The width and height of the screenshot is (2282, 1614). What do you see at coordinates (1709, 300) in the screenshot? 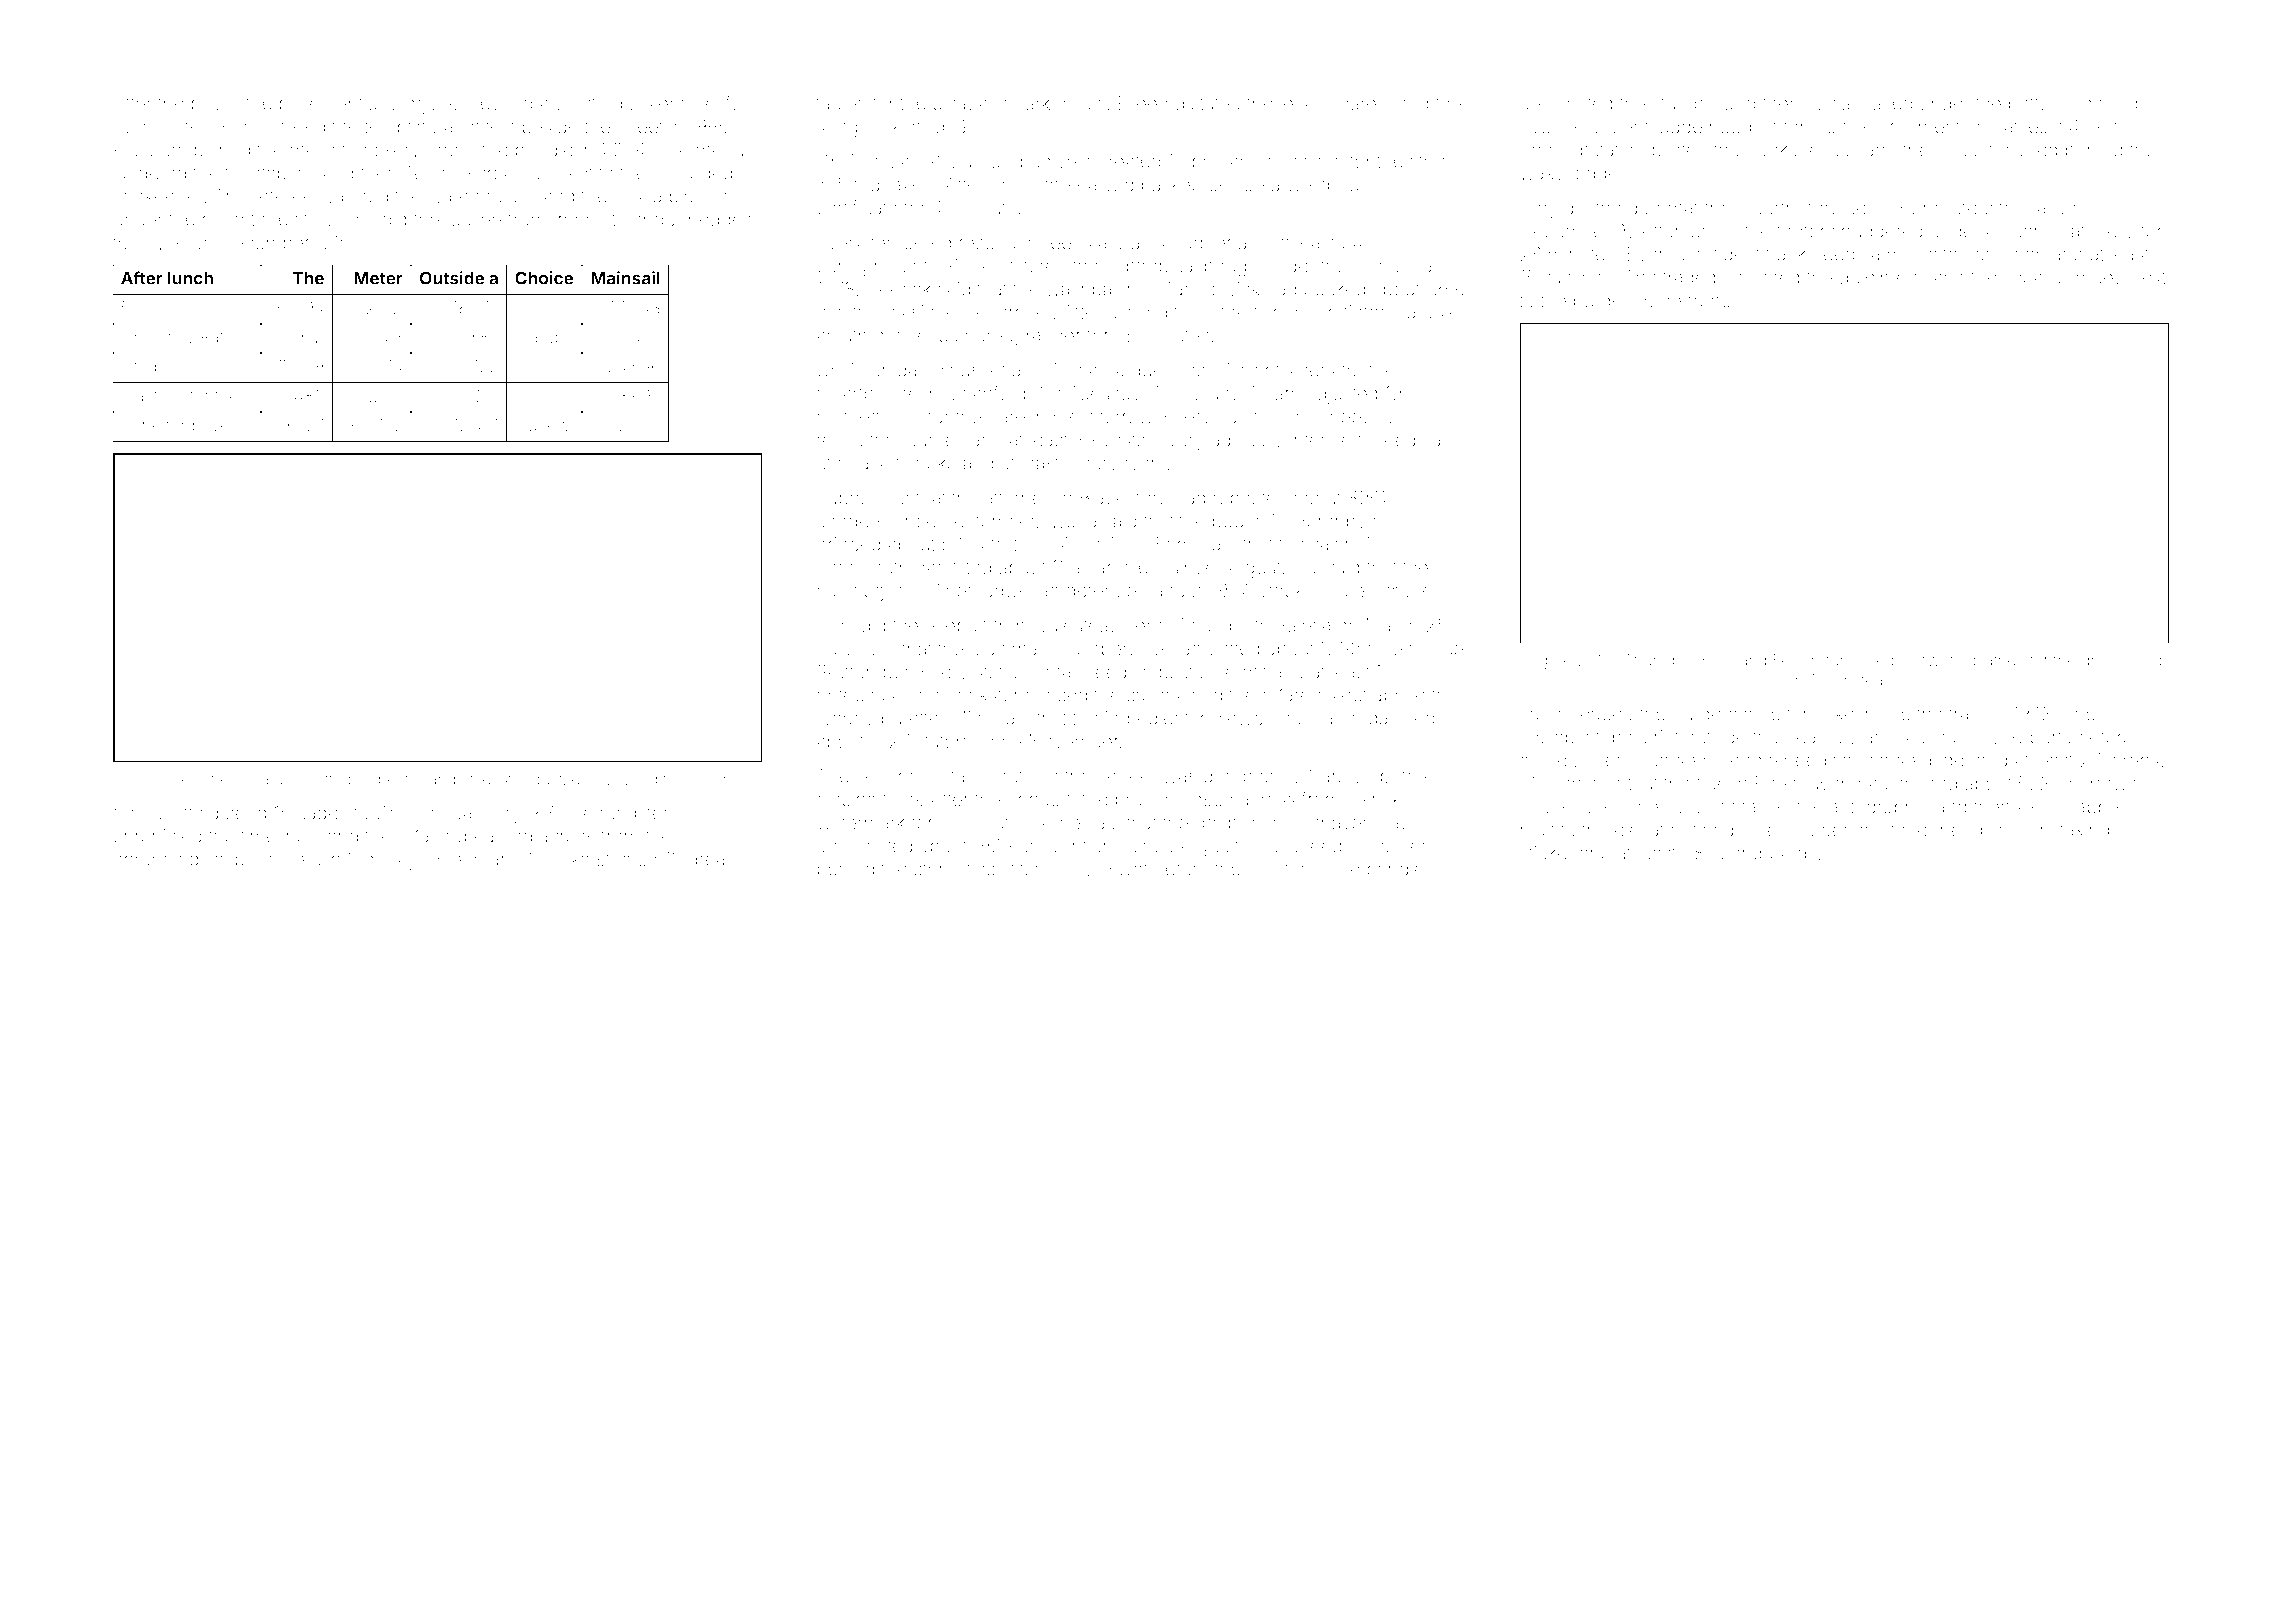
I see `frond` at bounding box center [1709, 300].
